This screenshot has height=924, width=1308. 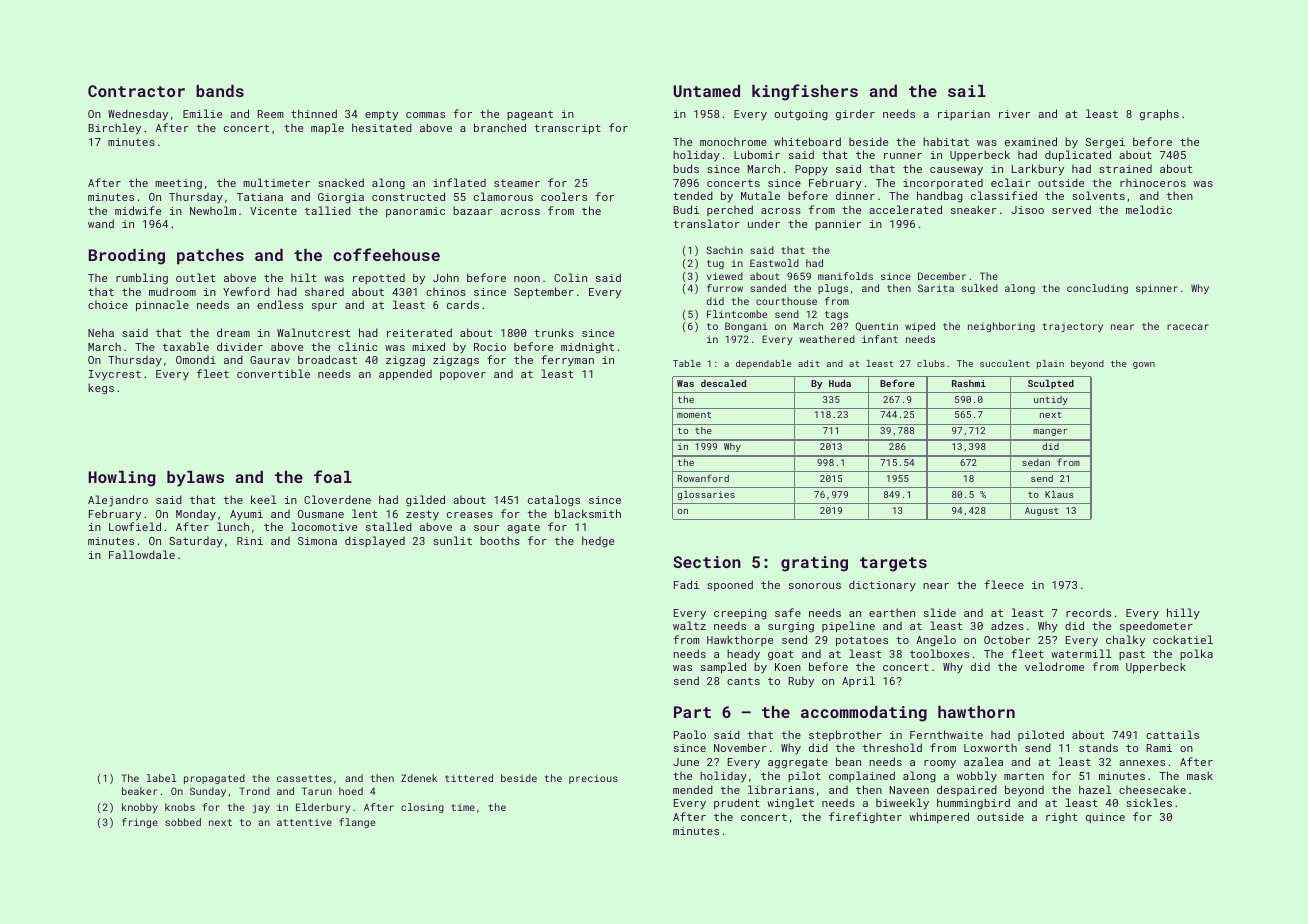 I want to click on Contractor, so click(x=136, y=91).
